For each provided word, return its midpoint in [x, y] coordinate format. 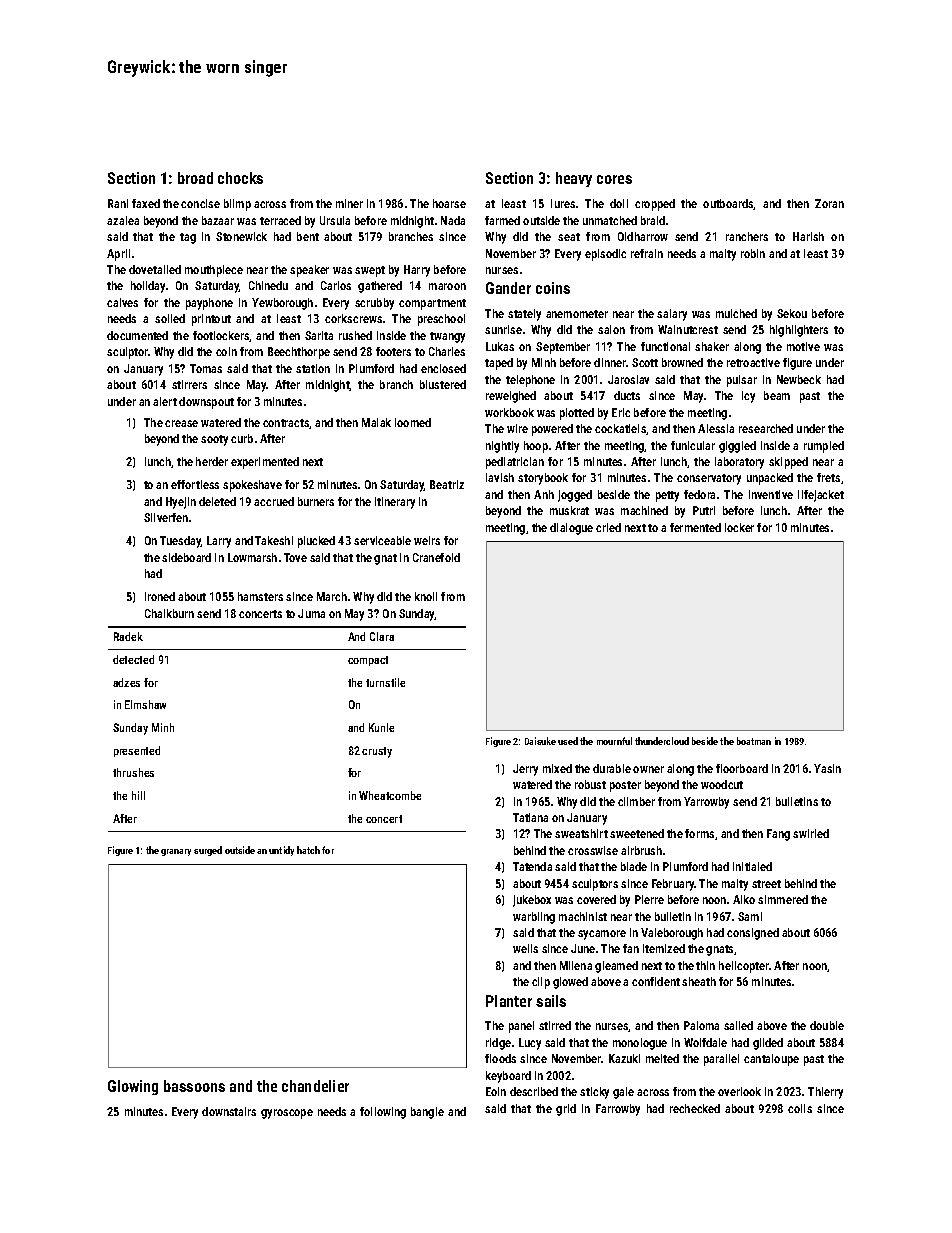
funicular [693, 445]
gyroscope [287, 1114]
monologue [640, 1044]
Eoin [496, 1091]
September [563, 348]
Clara [382, 636]
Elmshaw [145, 704]
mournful [614, 741]
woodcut [722, 784]
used [568, 741]
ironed [160, 596]
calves [122, 302]
